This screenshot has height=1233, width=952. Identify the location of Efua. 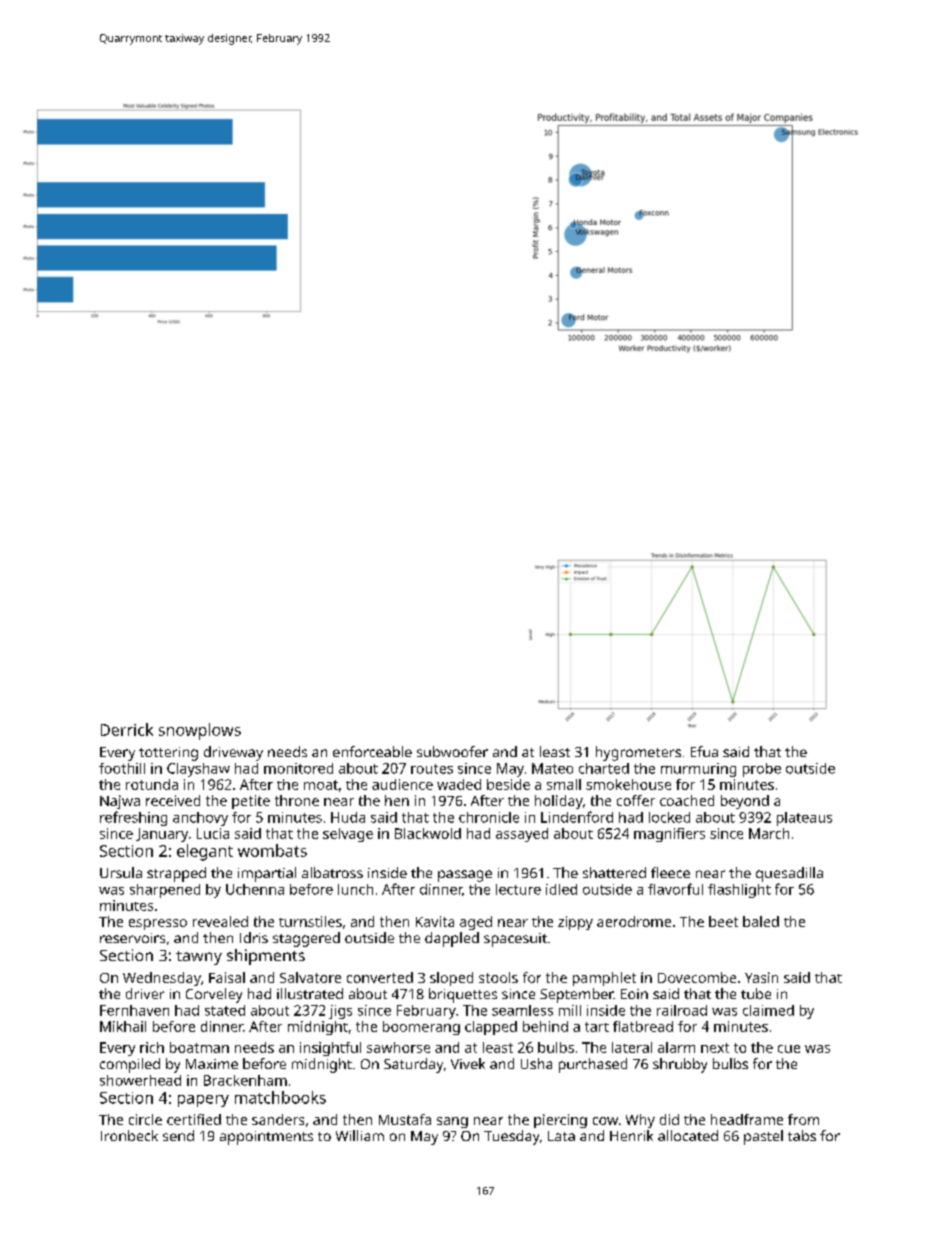
(704, 751).
